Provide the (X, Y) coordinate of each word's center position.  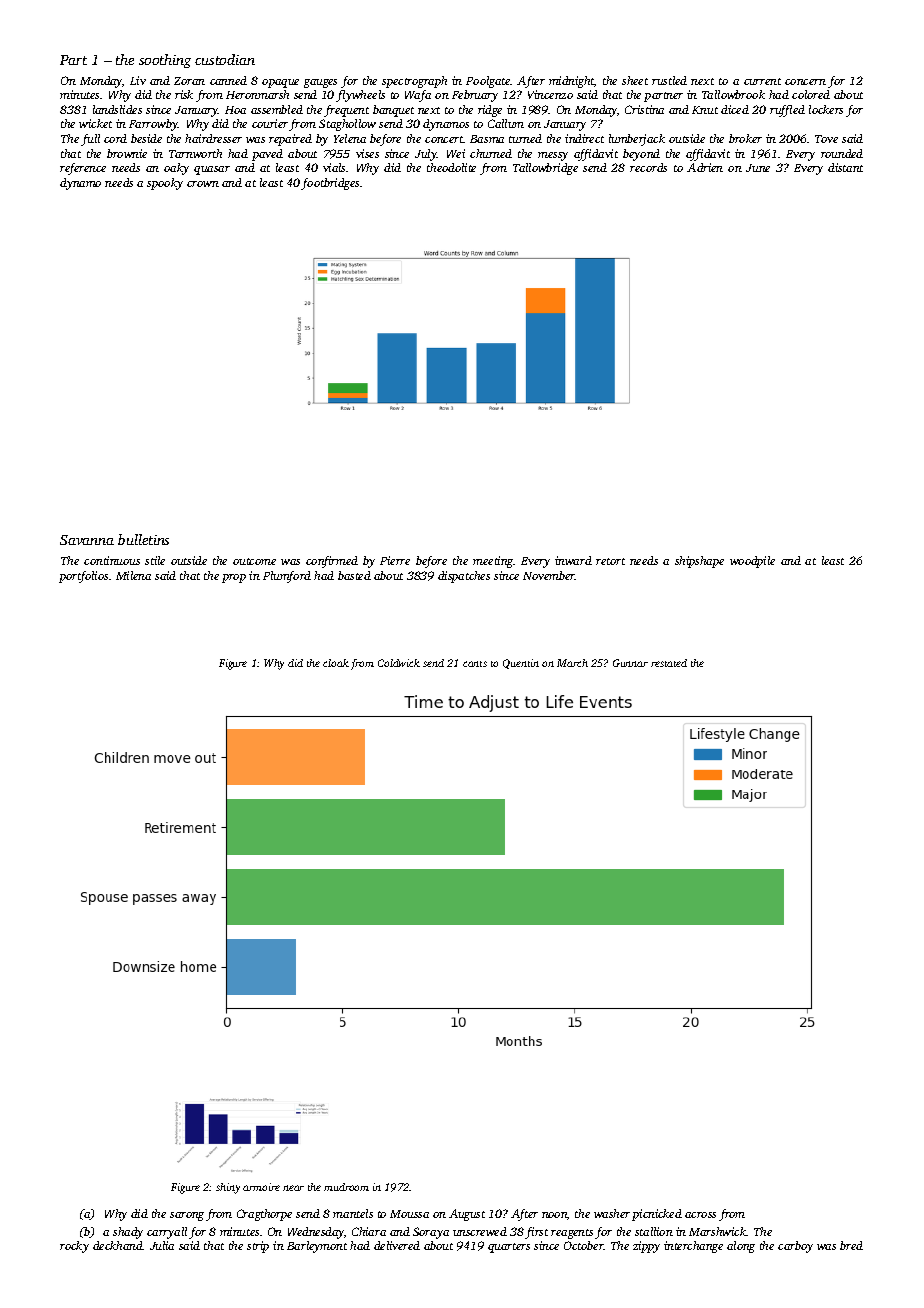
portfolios (83, 577)
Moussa (409, 1214)
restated (669, 663)
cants (475, 664)
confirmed (332, 562)
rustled (669, 80)
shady (128, 1233)
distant (845, 167)
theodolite (451, 167)
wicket (95, 123)
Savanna (87, 540)
